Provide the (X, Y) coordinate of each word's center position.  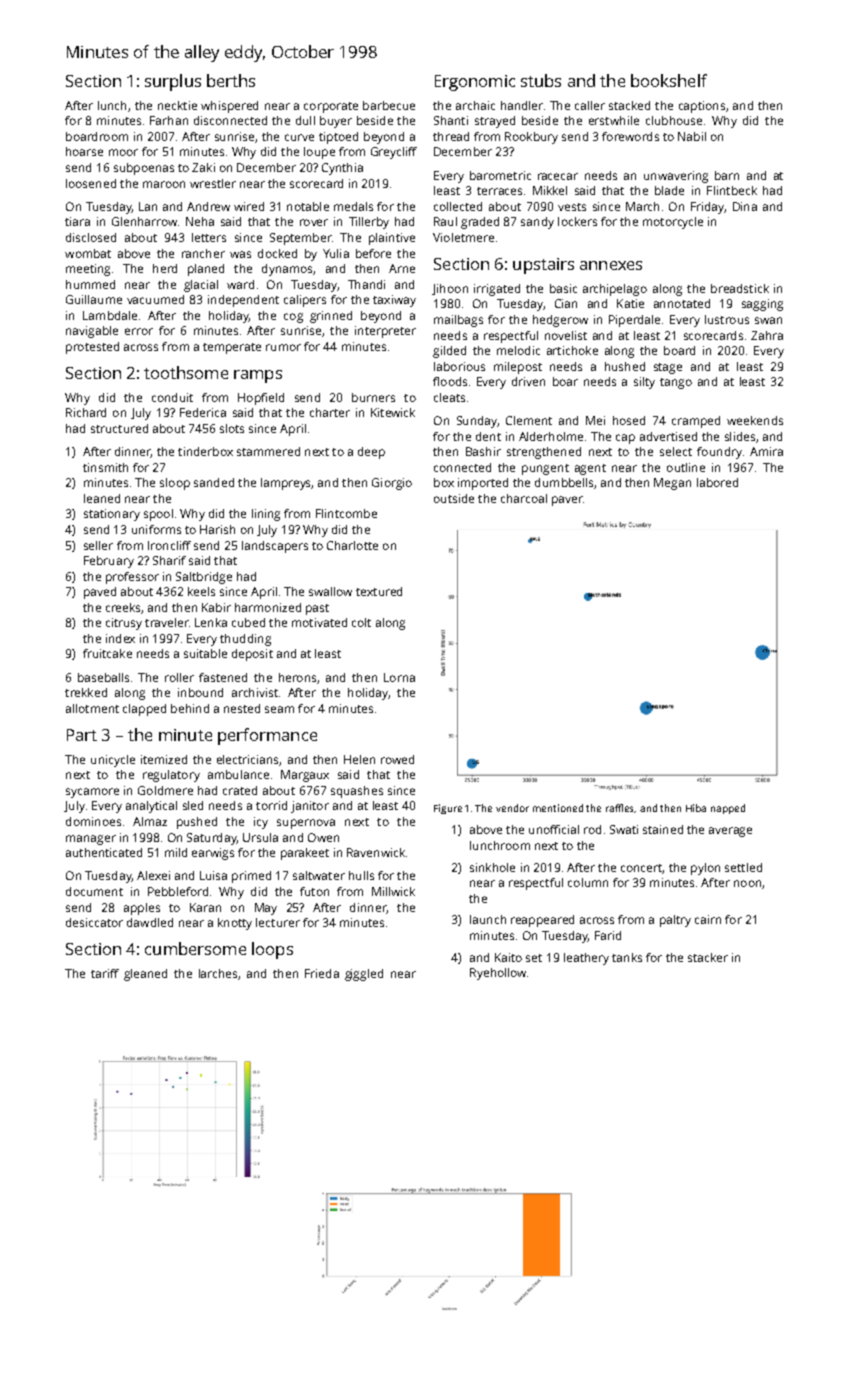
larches (218, 973)
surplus (173, 82)
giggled (364, 975)
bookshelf (669, 80)
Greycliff (394, 153)
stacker (708, 957)
